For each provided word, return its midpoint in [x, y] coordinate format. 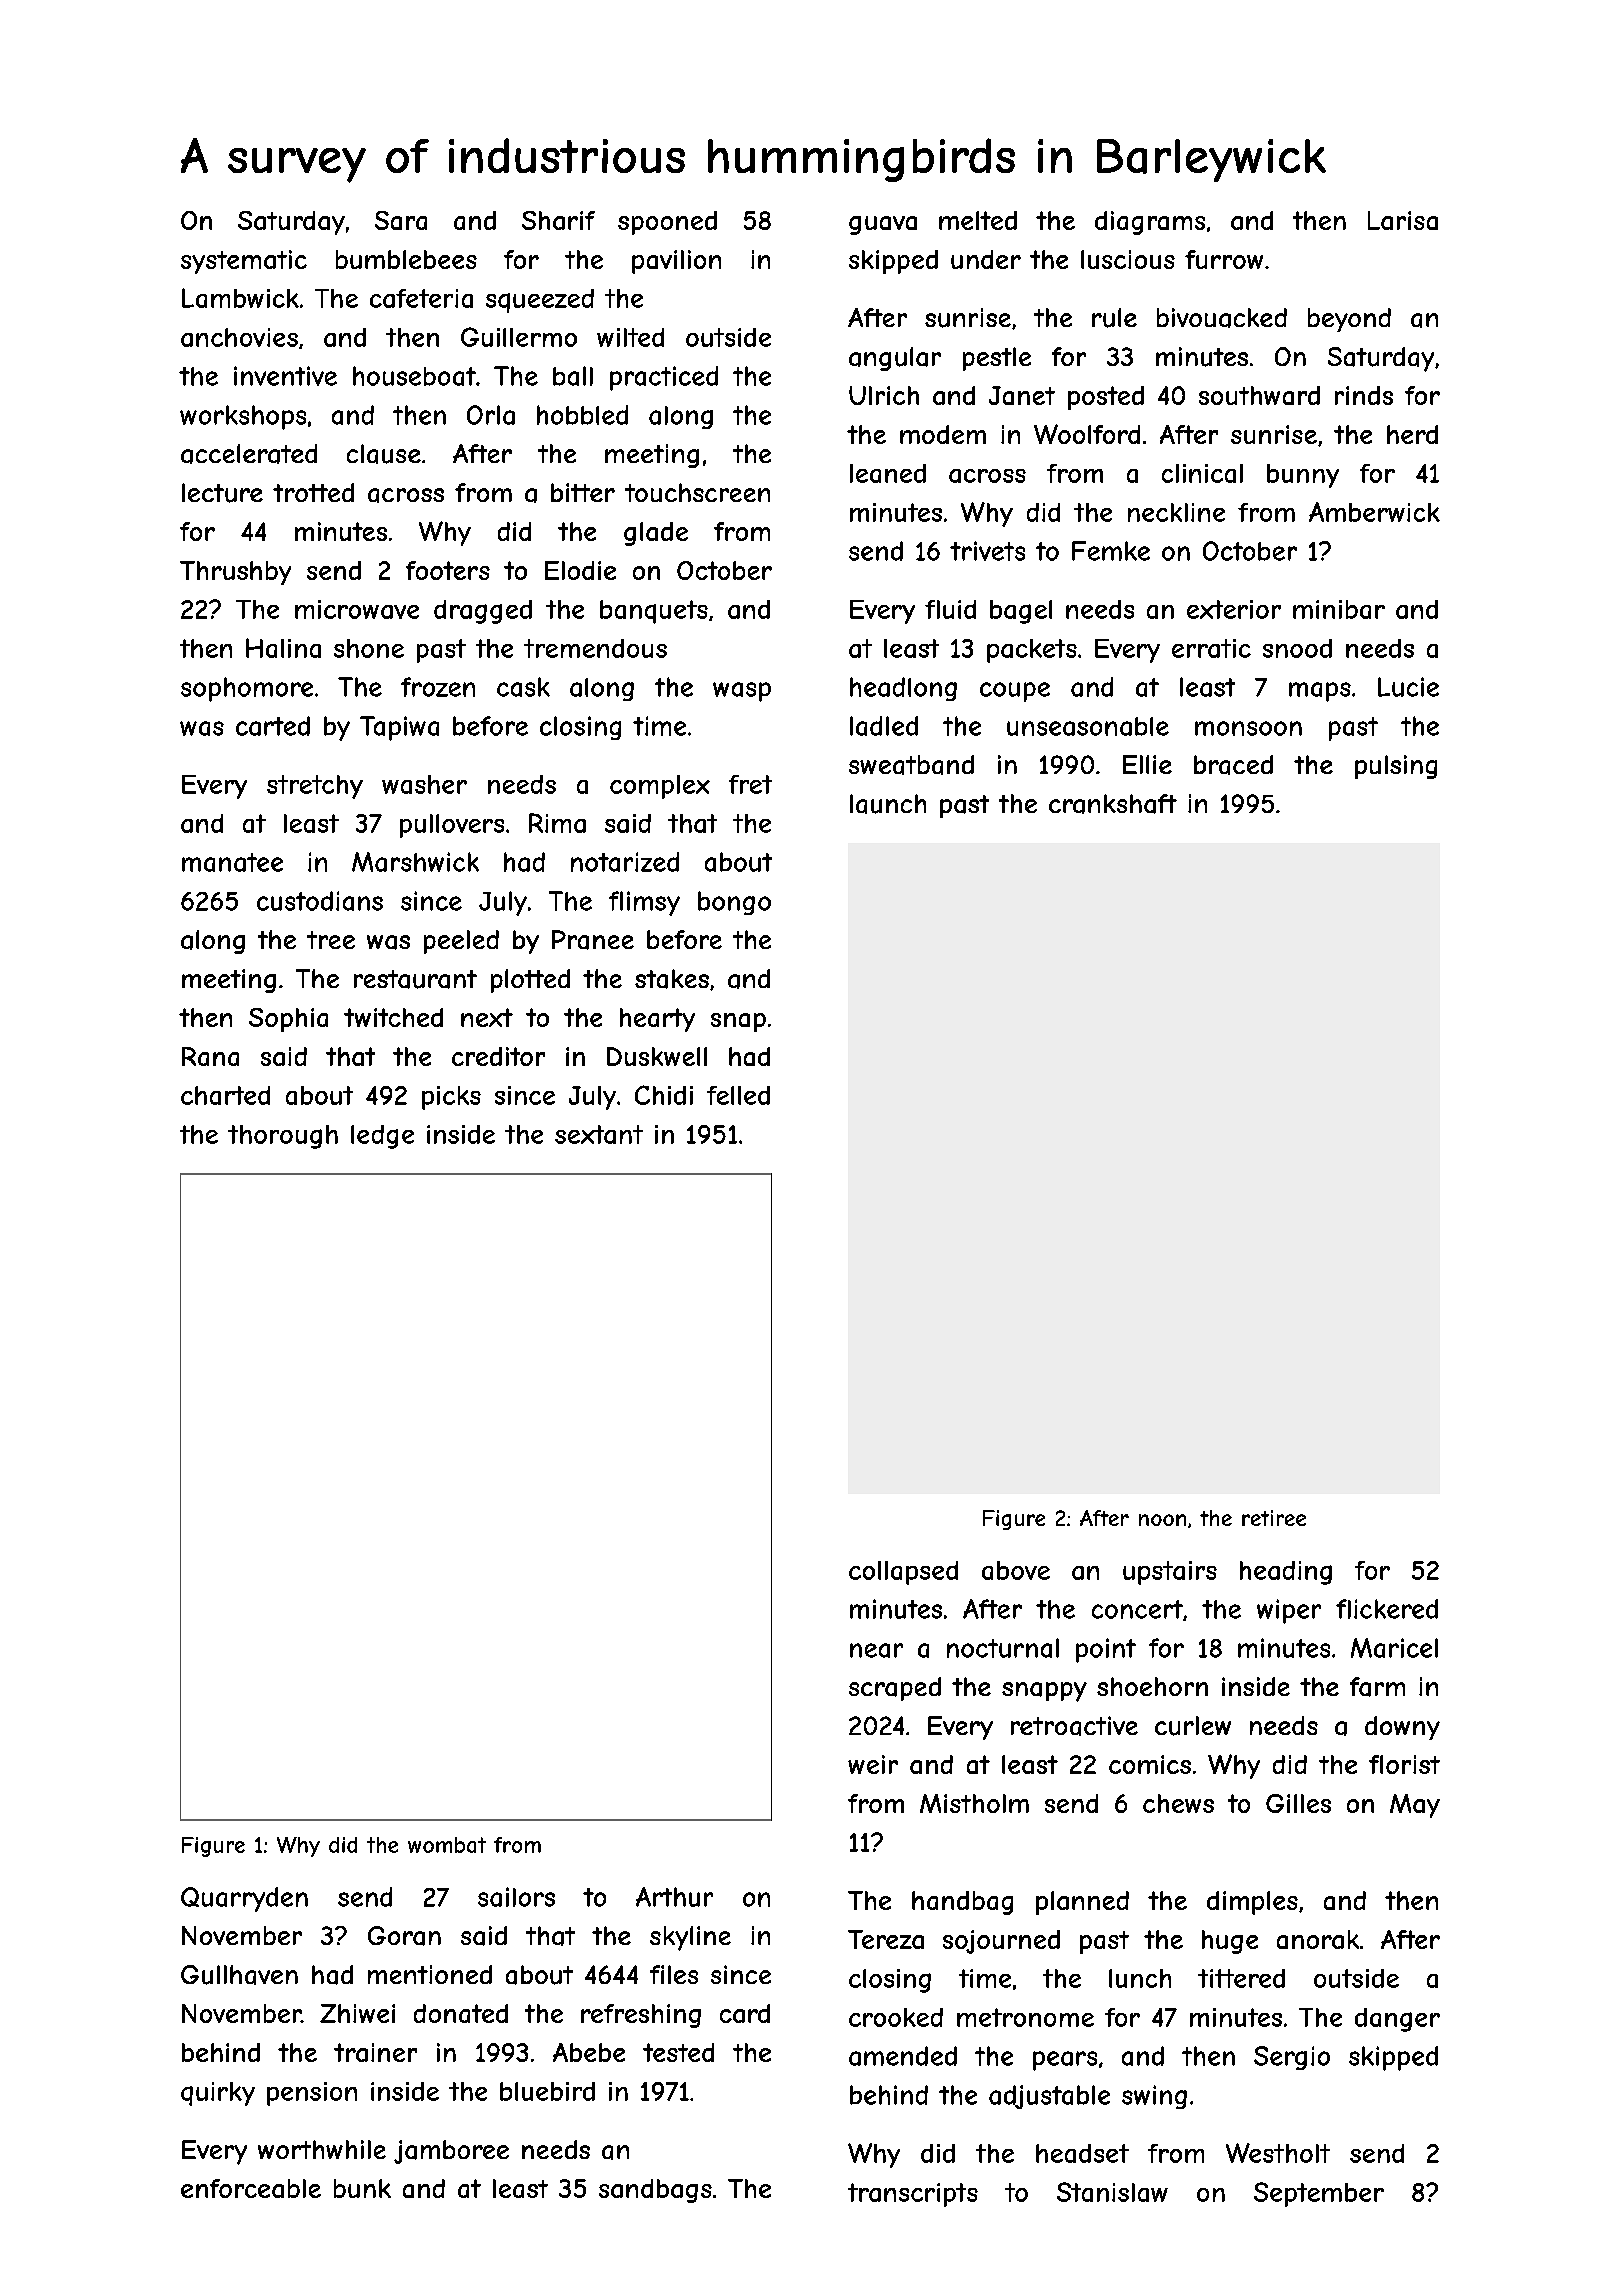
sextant [599, 1134]
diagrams [1150, 223]
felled [738, 1095]
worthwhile [322, 2149]
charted [225, 1095]
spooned [667, 223]
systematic [244, 262]
